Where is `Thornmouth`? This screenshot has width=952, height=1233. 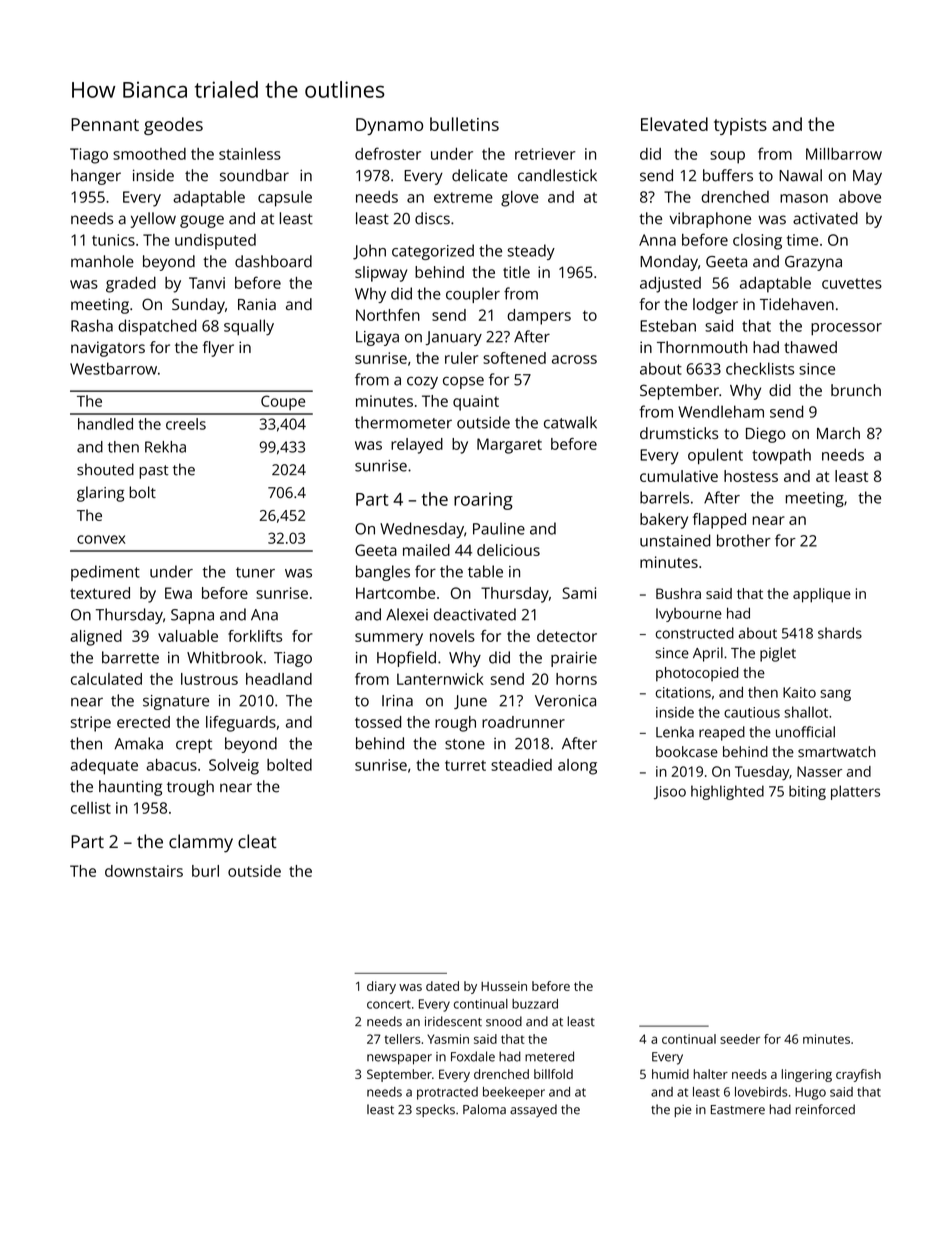 Thornmouth is located at coordinates (702, 347).
